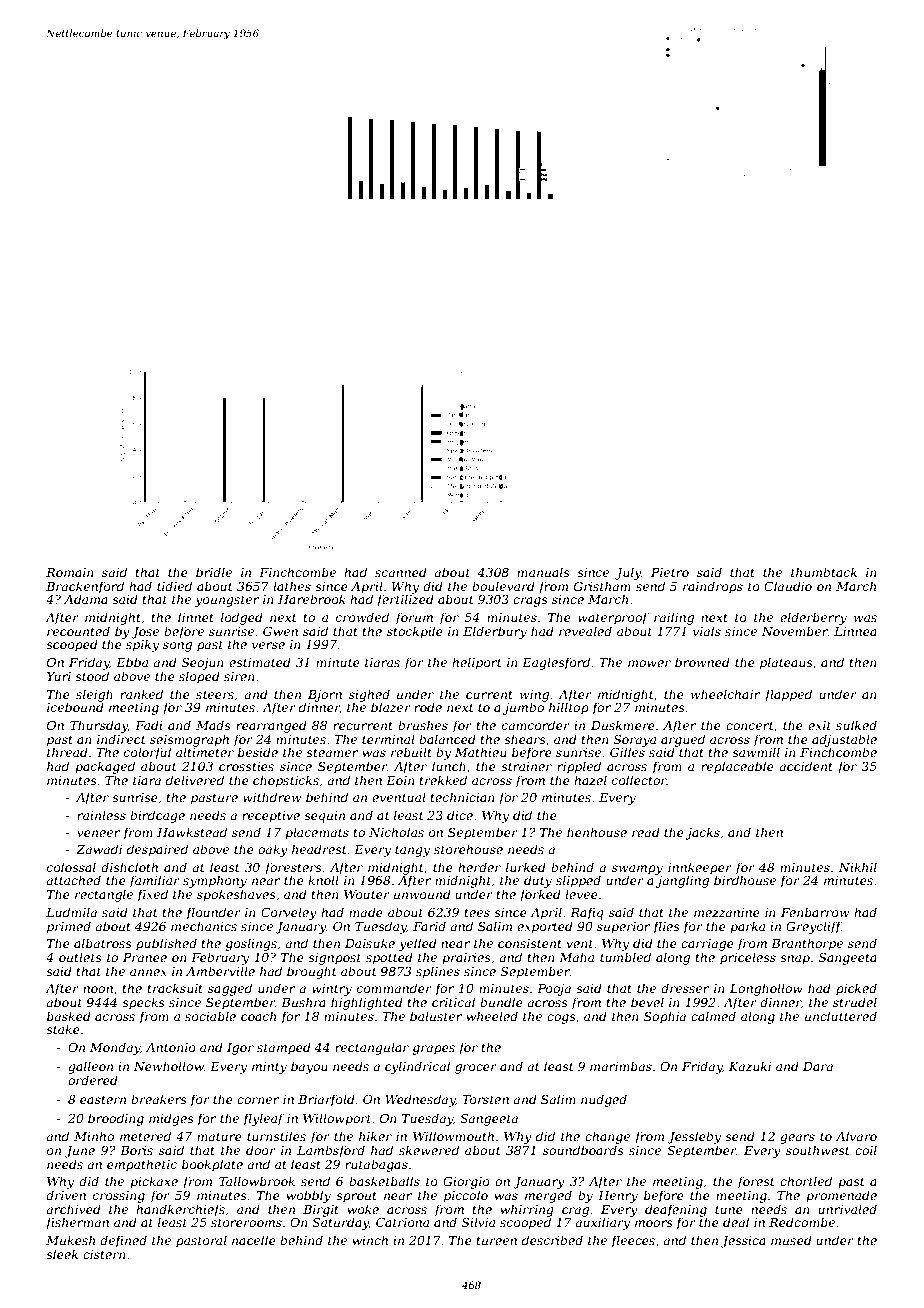 The width and height of the page is (924, 1308). I want to click on railing, so click(674, 618).
